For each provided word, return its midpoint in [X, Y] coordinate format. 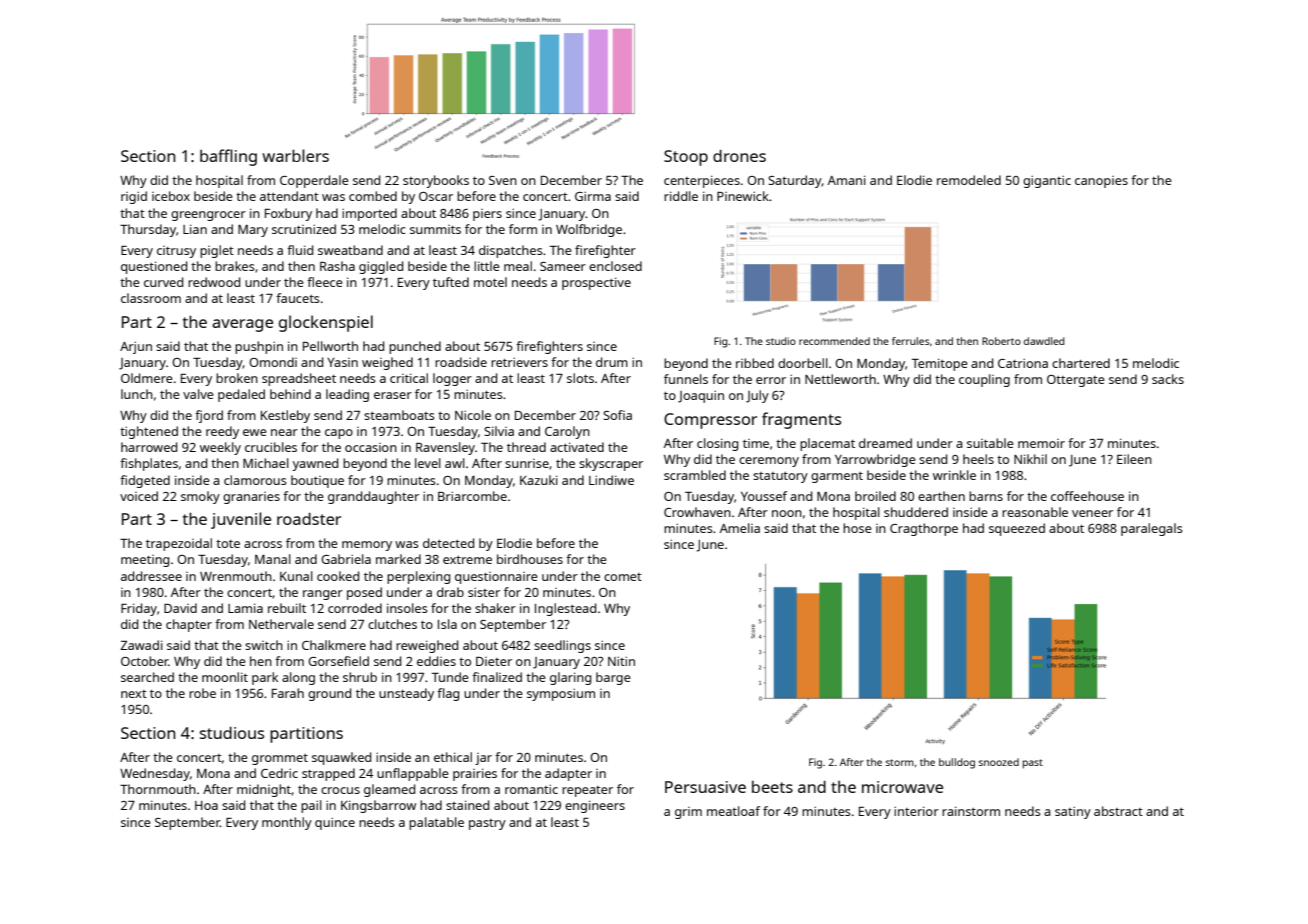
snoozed [999, 762]
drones [739, 156]
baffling [228, 157]
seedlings [562, 646]
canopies [1101, 182]
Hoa [206, 805]
